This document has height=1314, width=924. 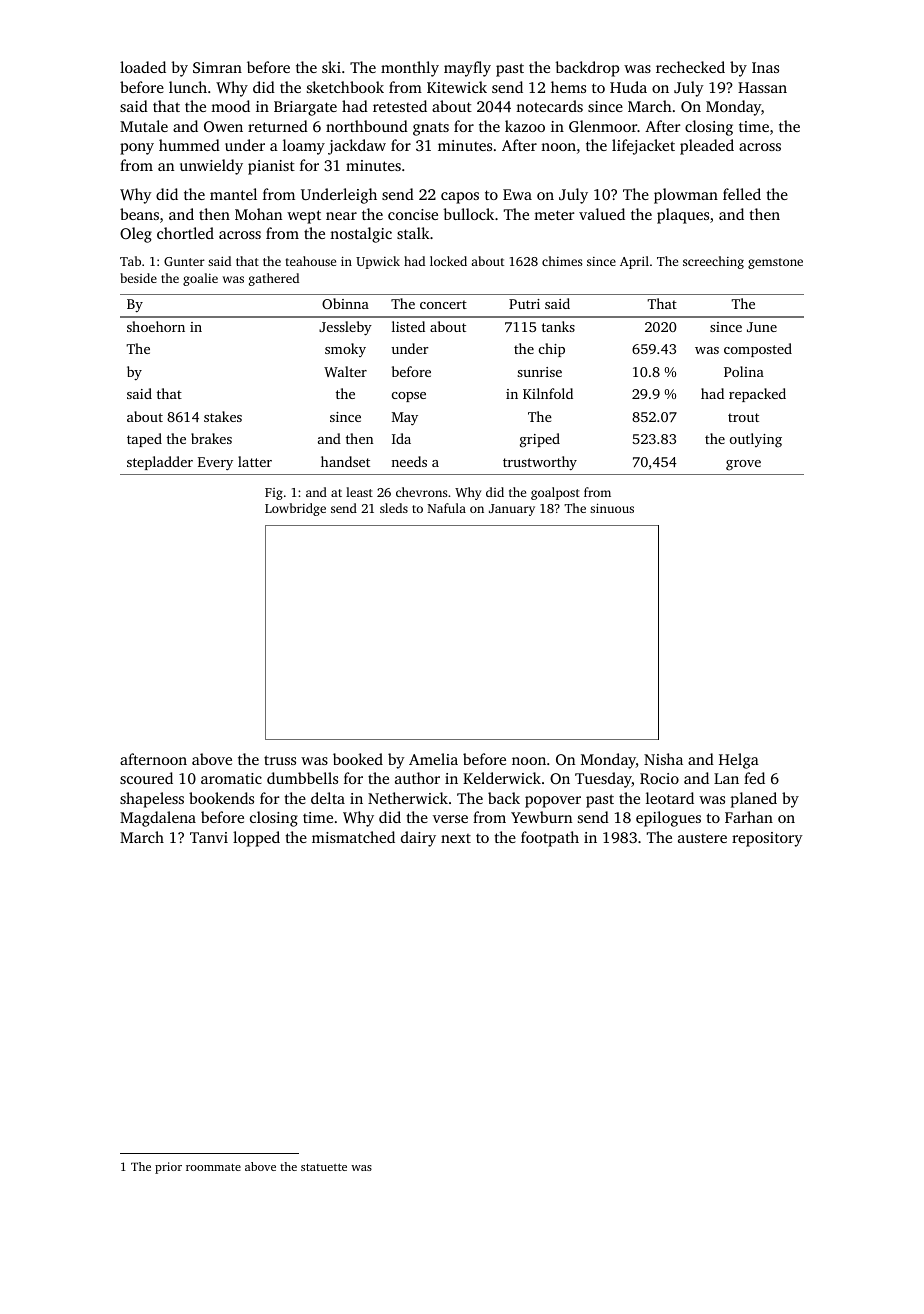 What do you see at coordinates (758, 350) in the document?
I see `composted` at bounding box center [758, 350].
